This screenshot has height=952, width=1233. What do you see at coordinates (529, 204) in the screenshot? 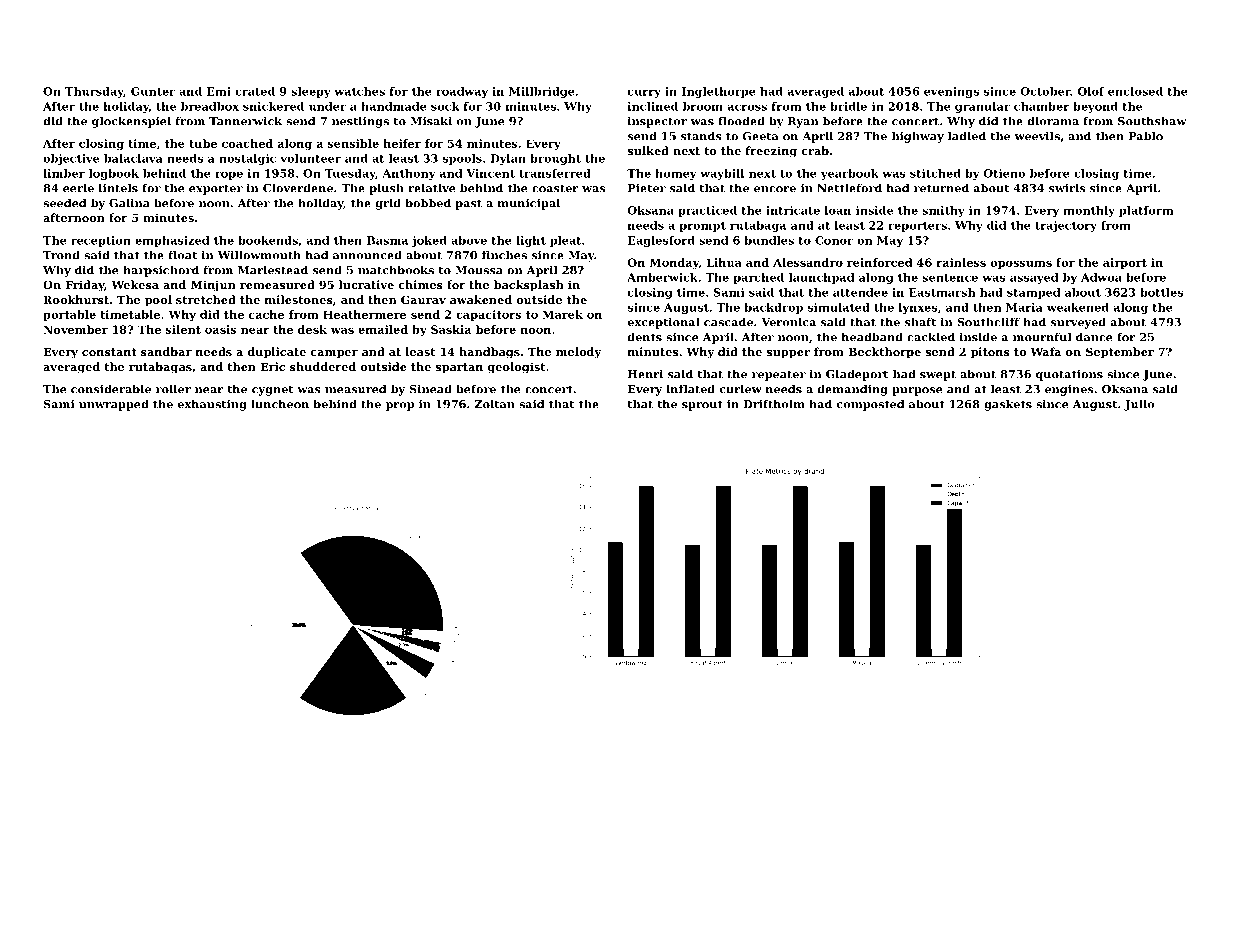
I see `municipal` at bounding box center [529, 204].
